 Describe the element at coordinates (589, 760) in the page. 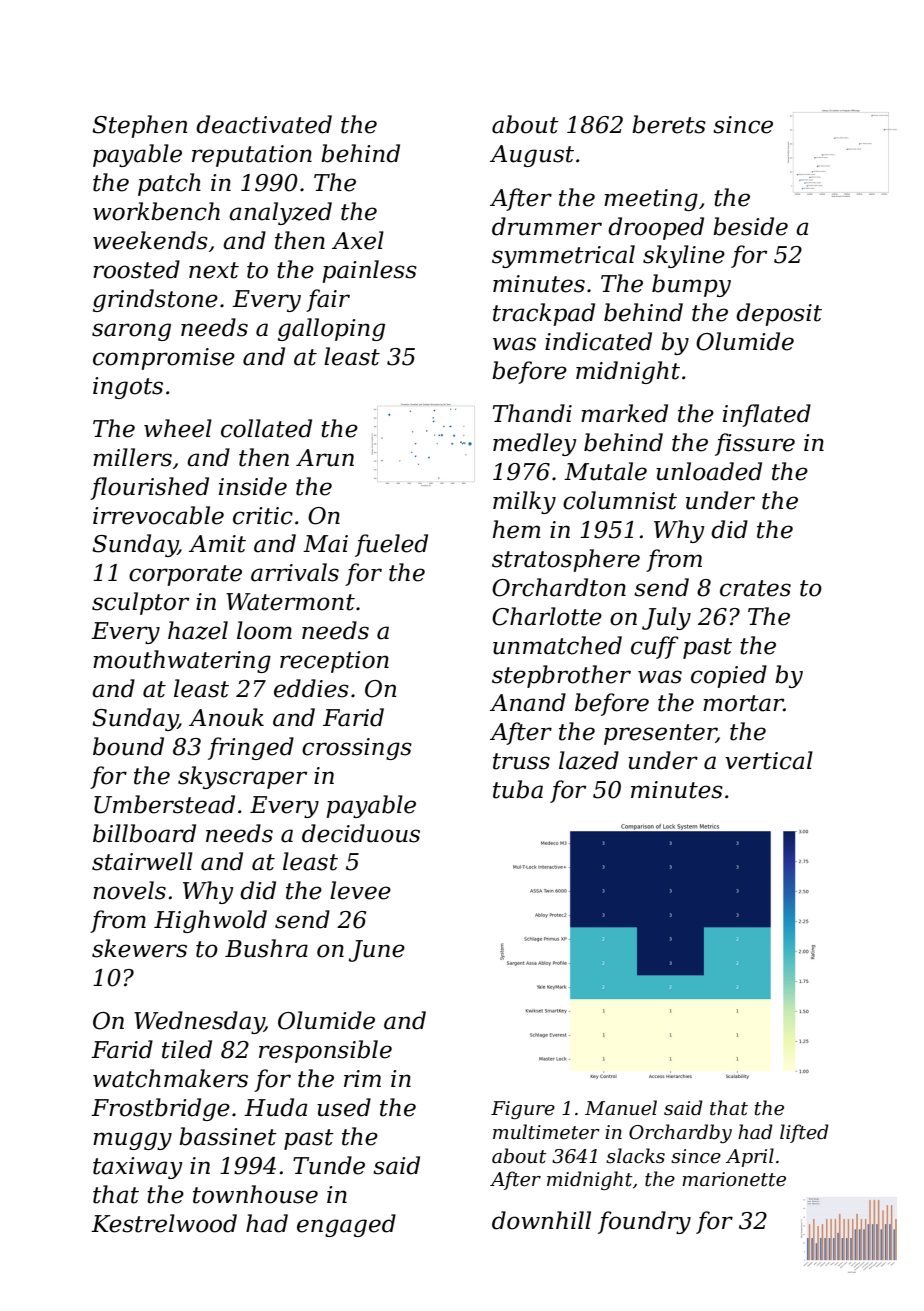

I see `lazed` at that location.
